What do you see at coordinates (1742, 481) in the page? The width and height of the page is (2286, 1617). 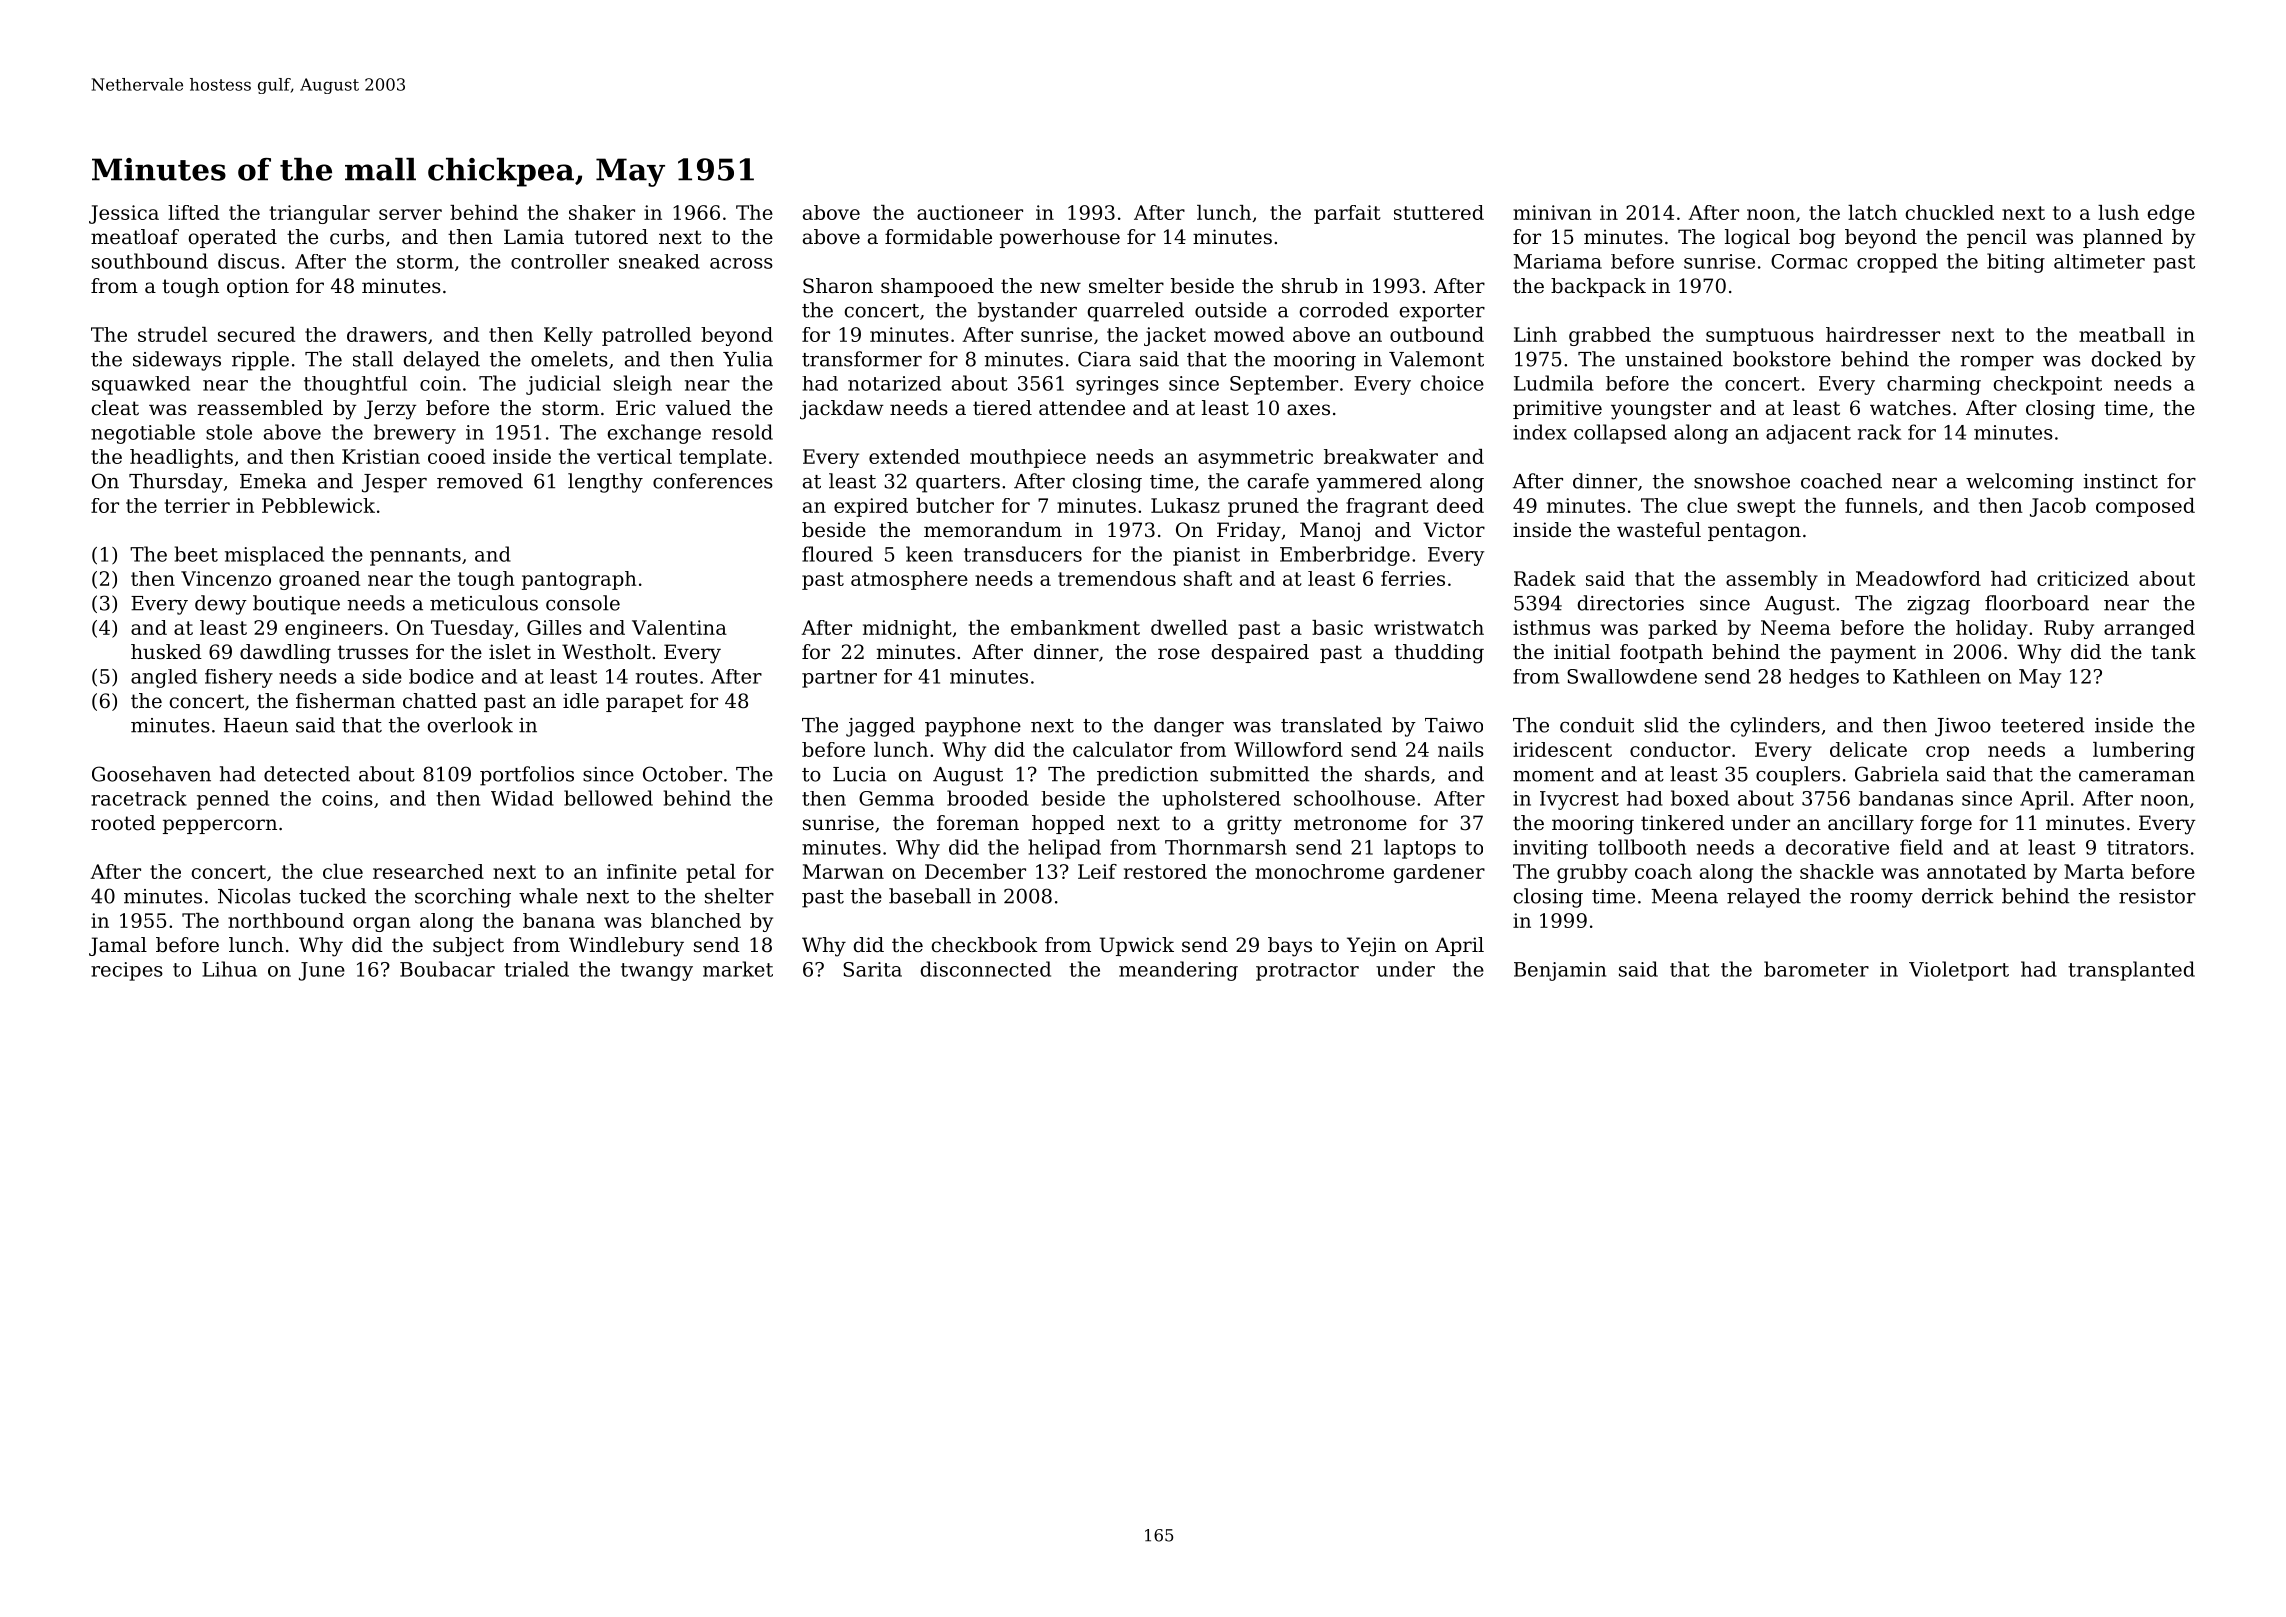 I see `snowshoe` at bounding box center [1742, 481].
